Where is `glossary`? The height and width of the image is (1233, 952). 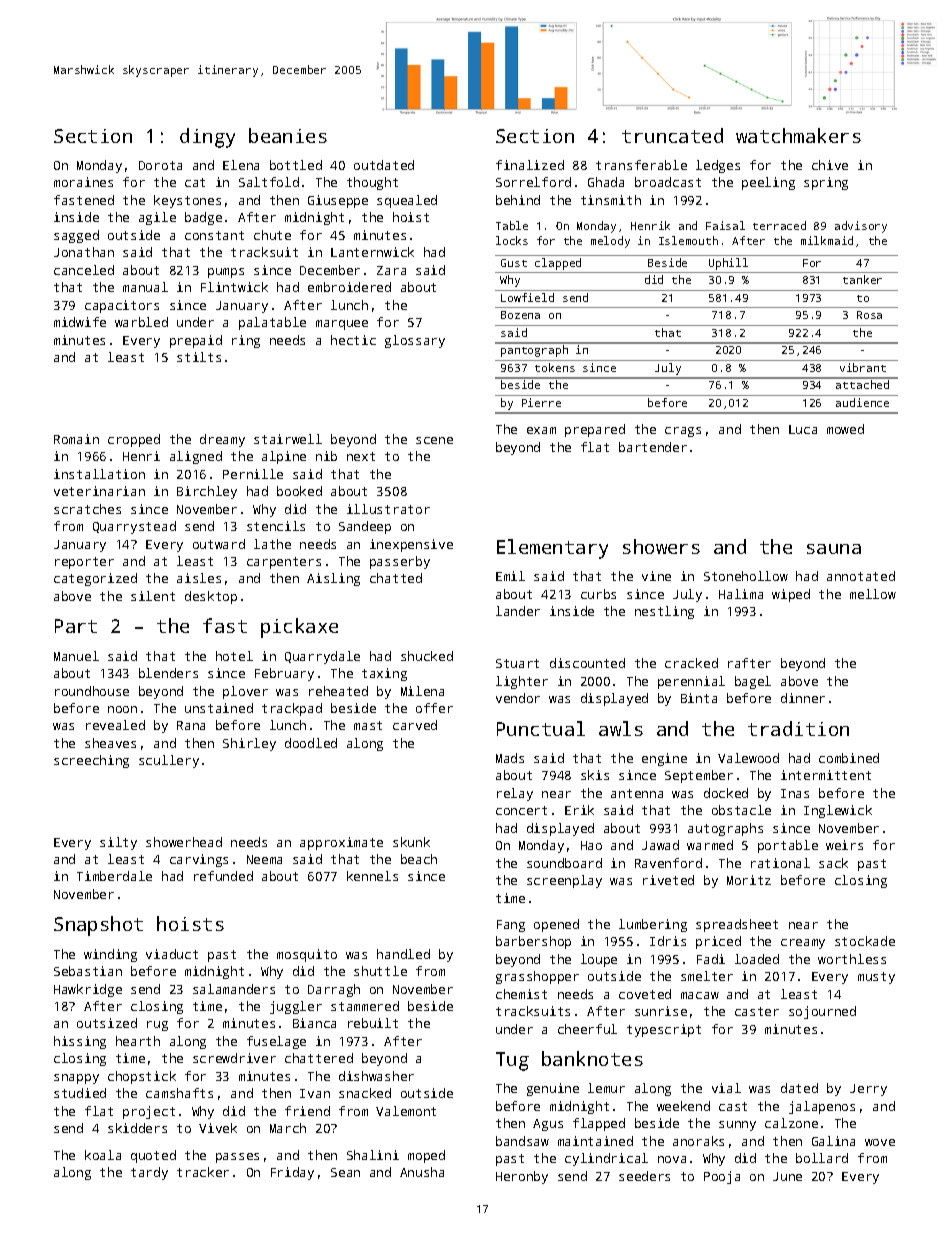 glossary is located at coordinates (415, 341).
